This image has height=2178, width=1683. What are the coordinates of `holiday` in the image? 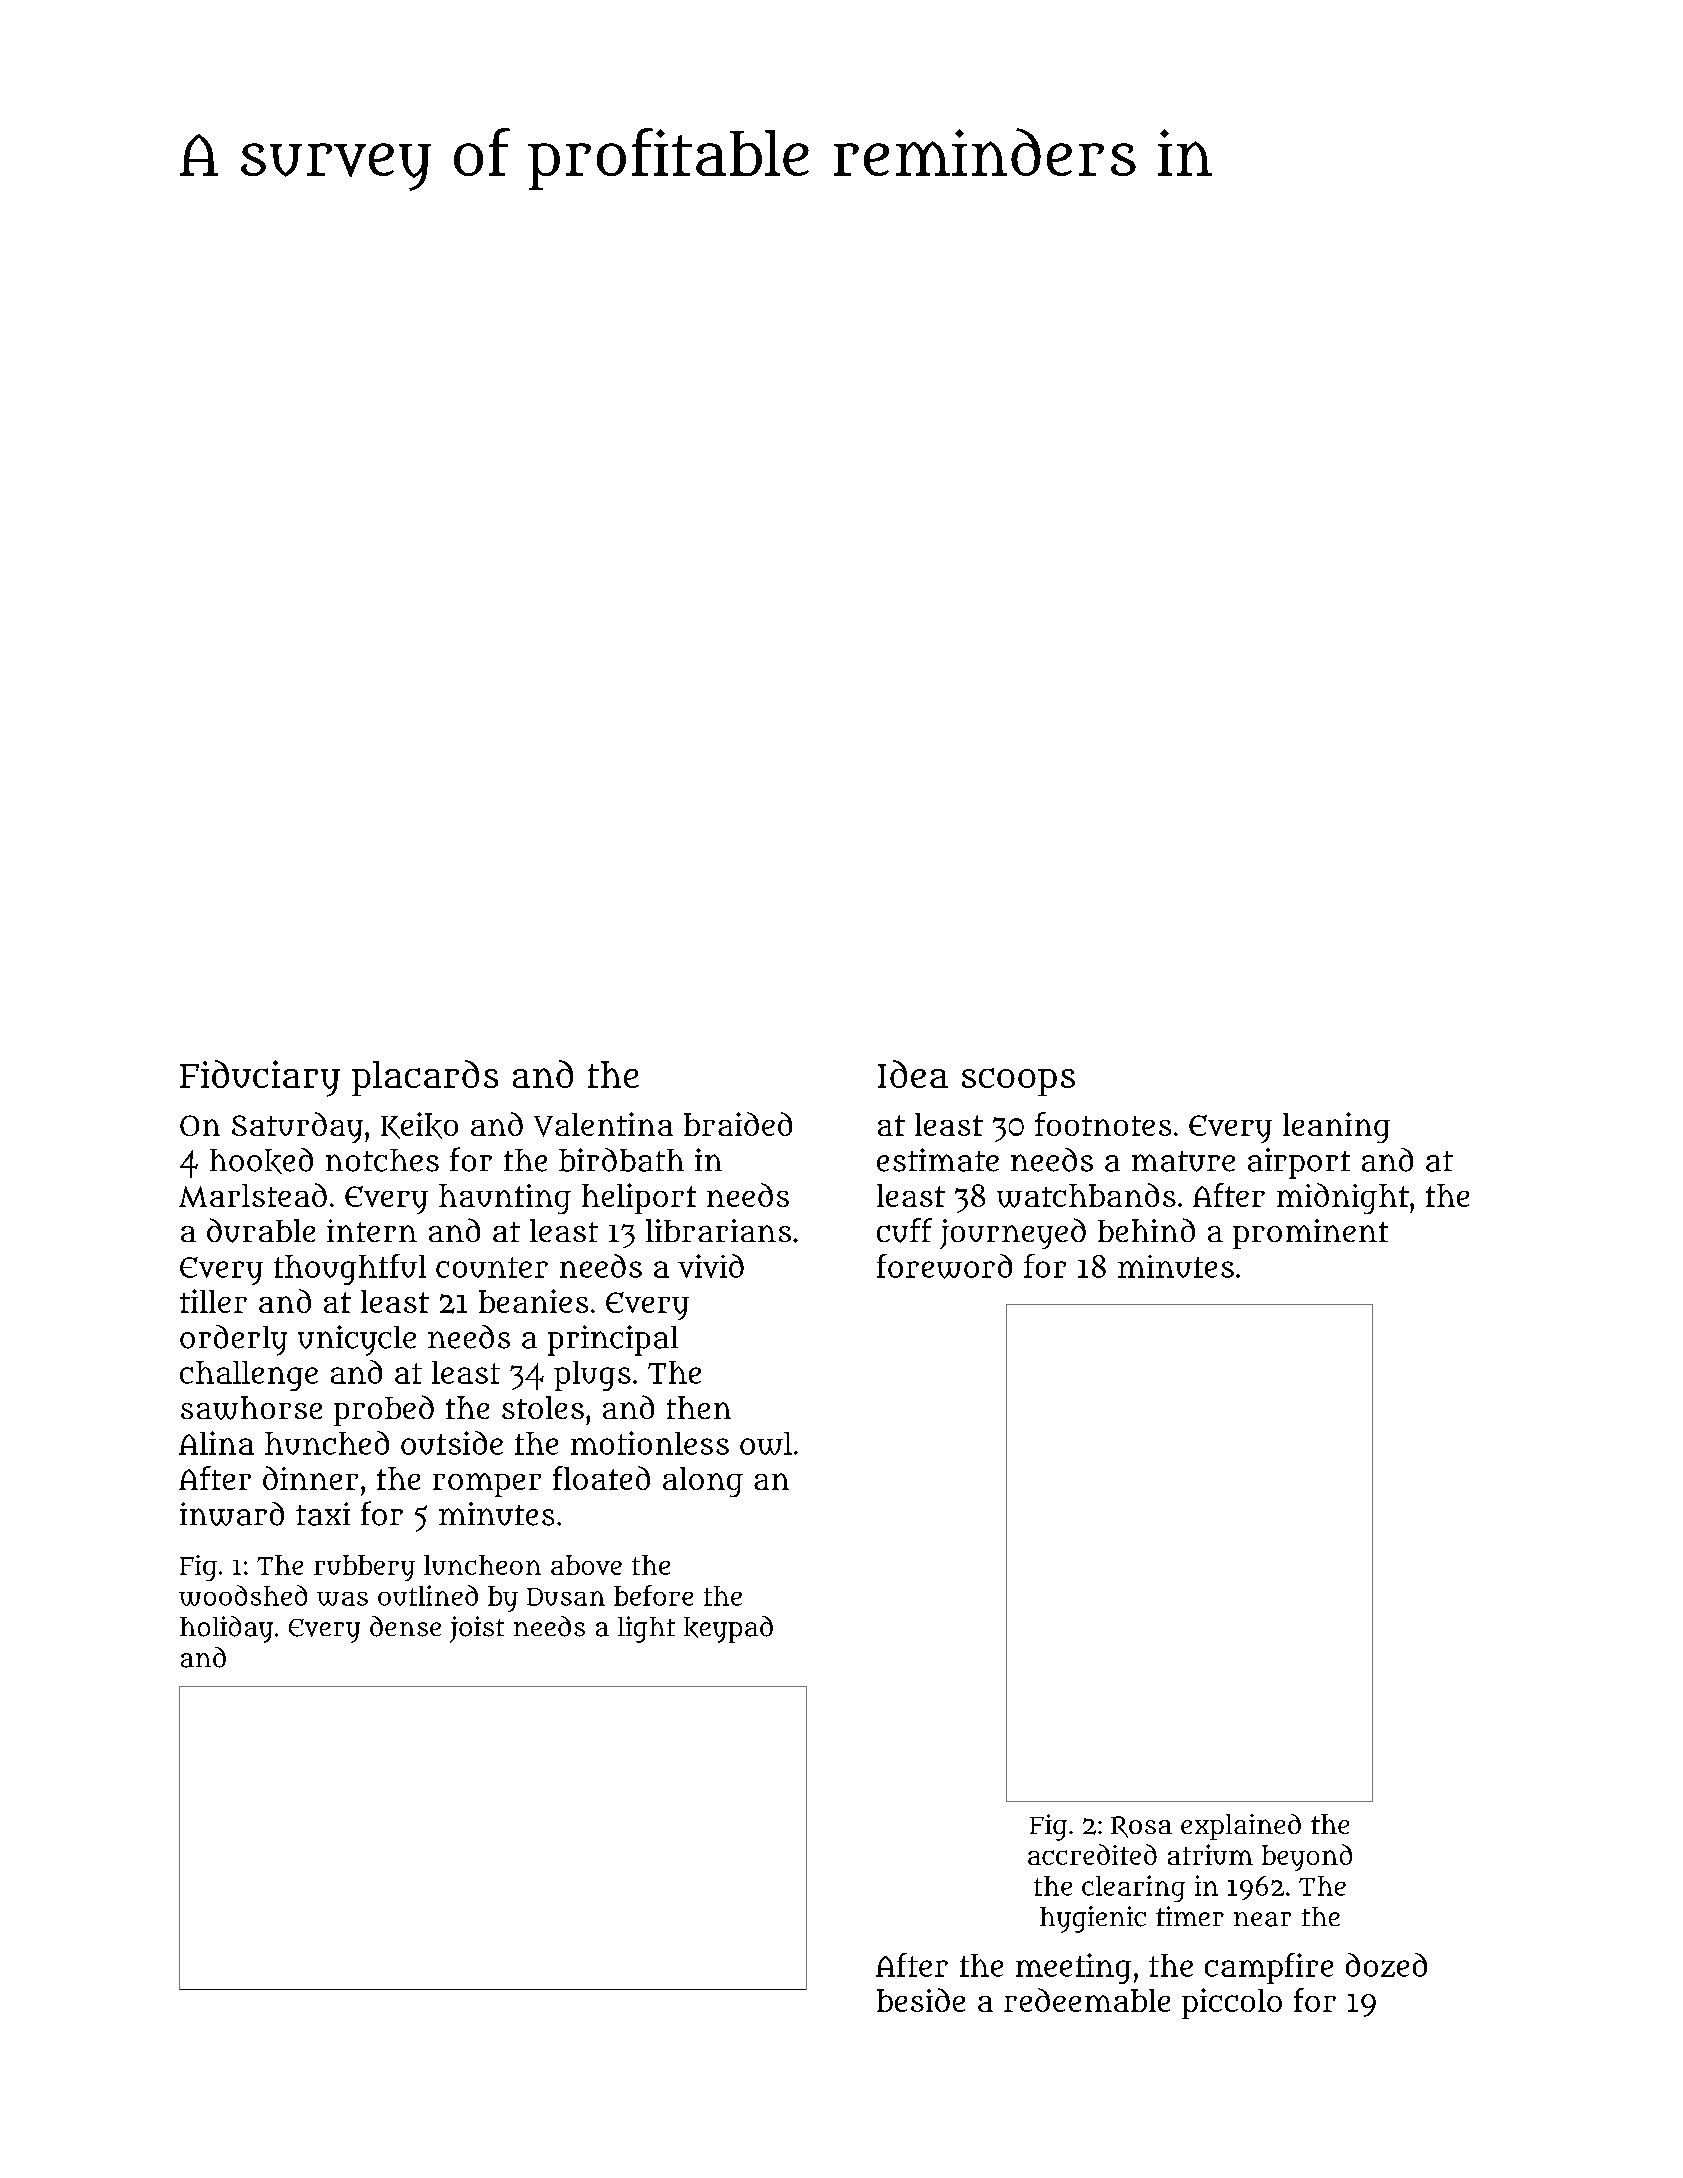 It's located at (226, 1629).
